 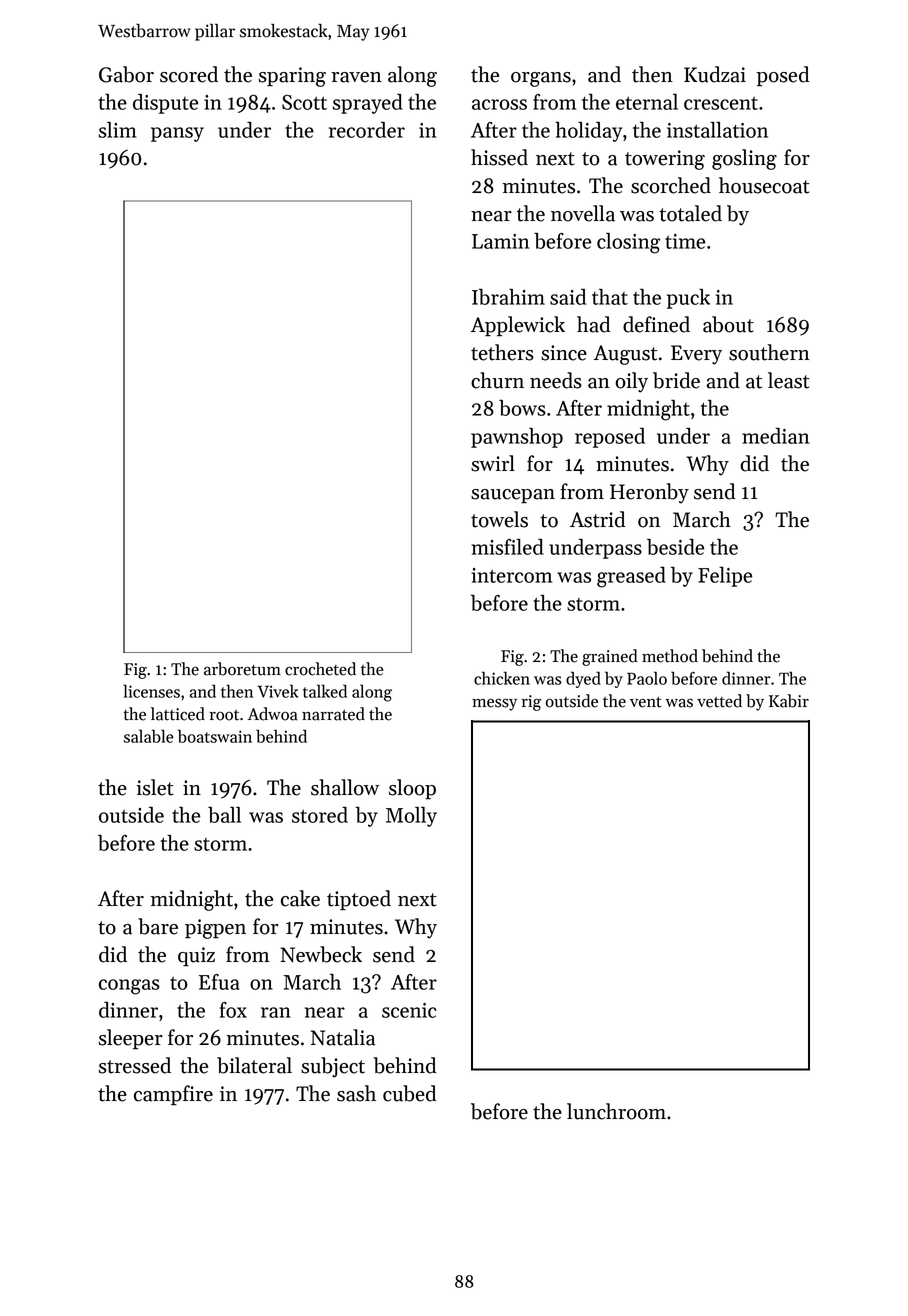 What do you see at coordinates (497, 380) in the screenshot?
I see `churn` at bounding box center [497, 380].
